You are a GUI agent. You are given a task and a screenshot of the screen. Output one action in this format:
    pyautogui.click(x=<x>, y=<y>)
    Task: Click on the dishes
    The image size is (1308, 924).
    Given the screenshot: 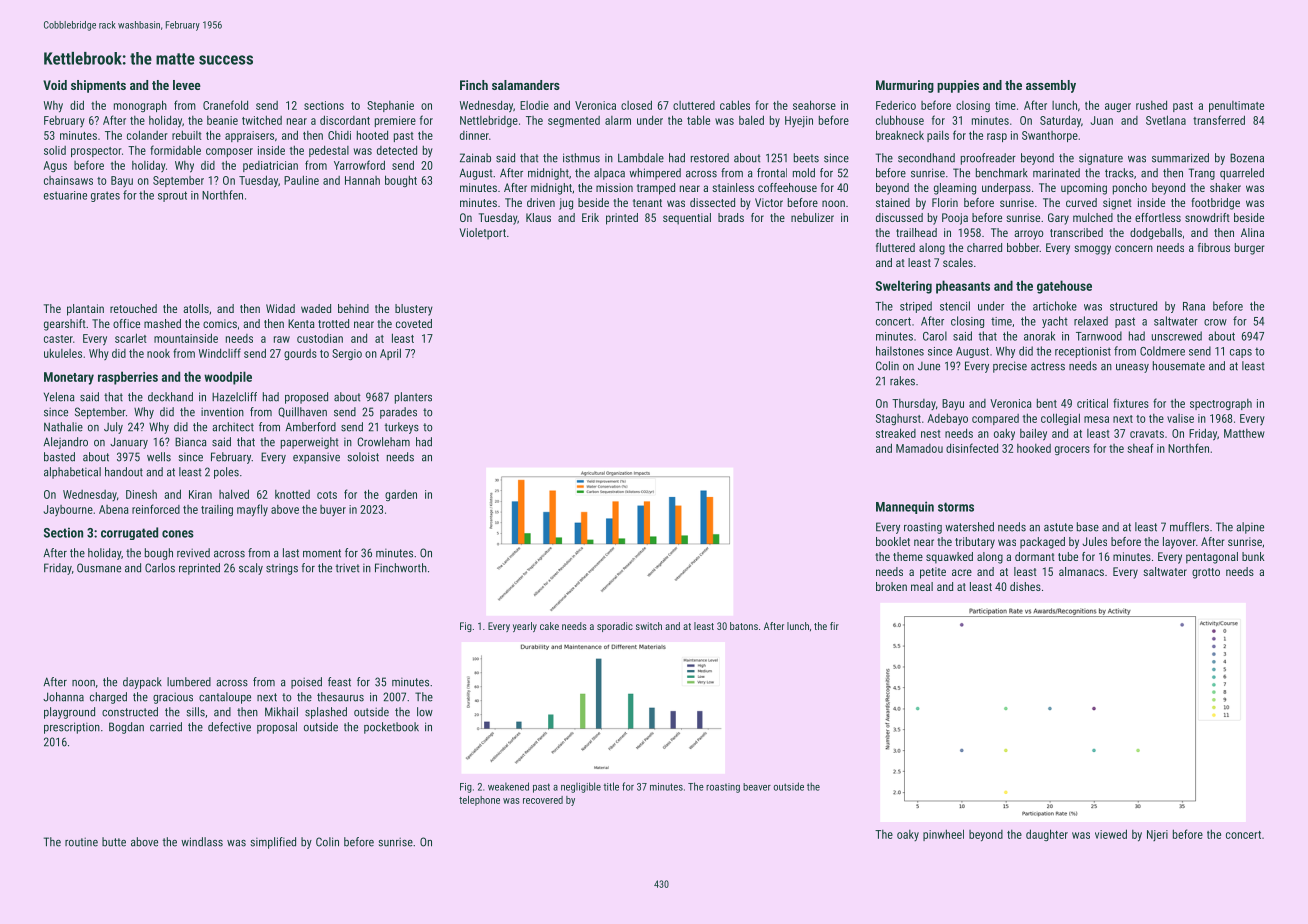 What is the action you would take?
    pyautogui.click(x=1025, y=586)
